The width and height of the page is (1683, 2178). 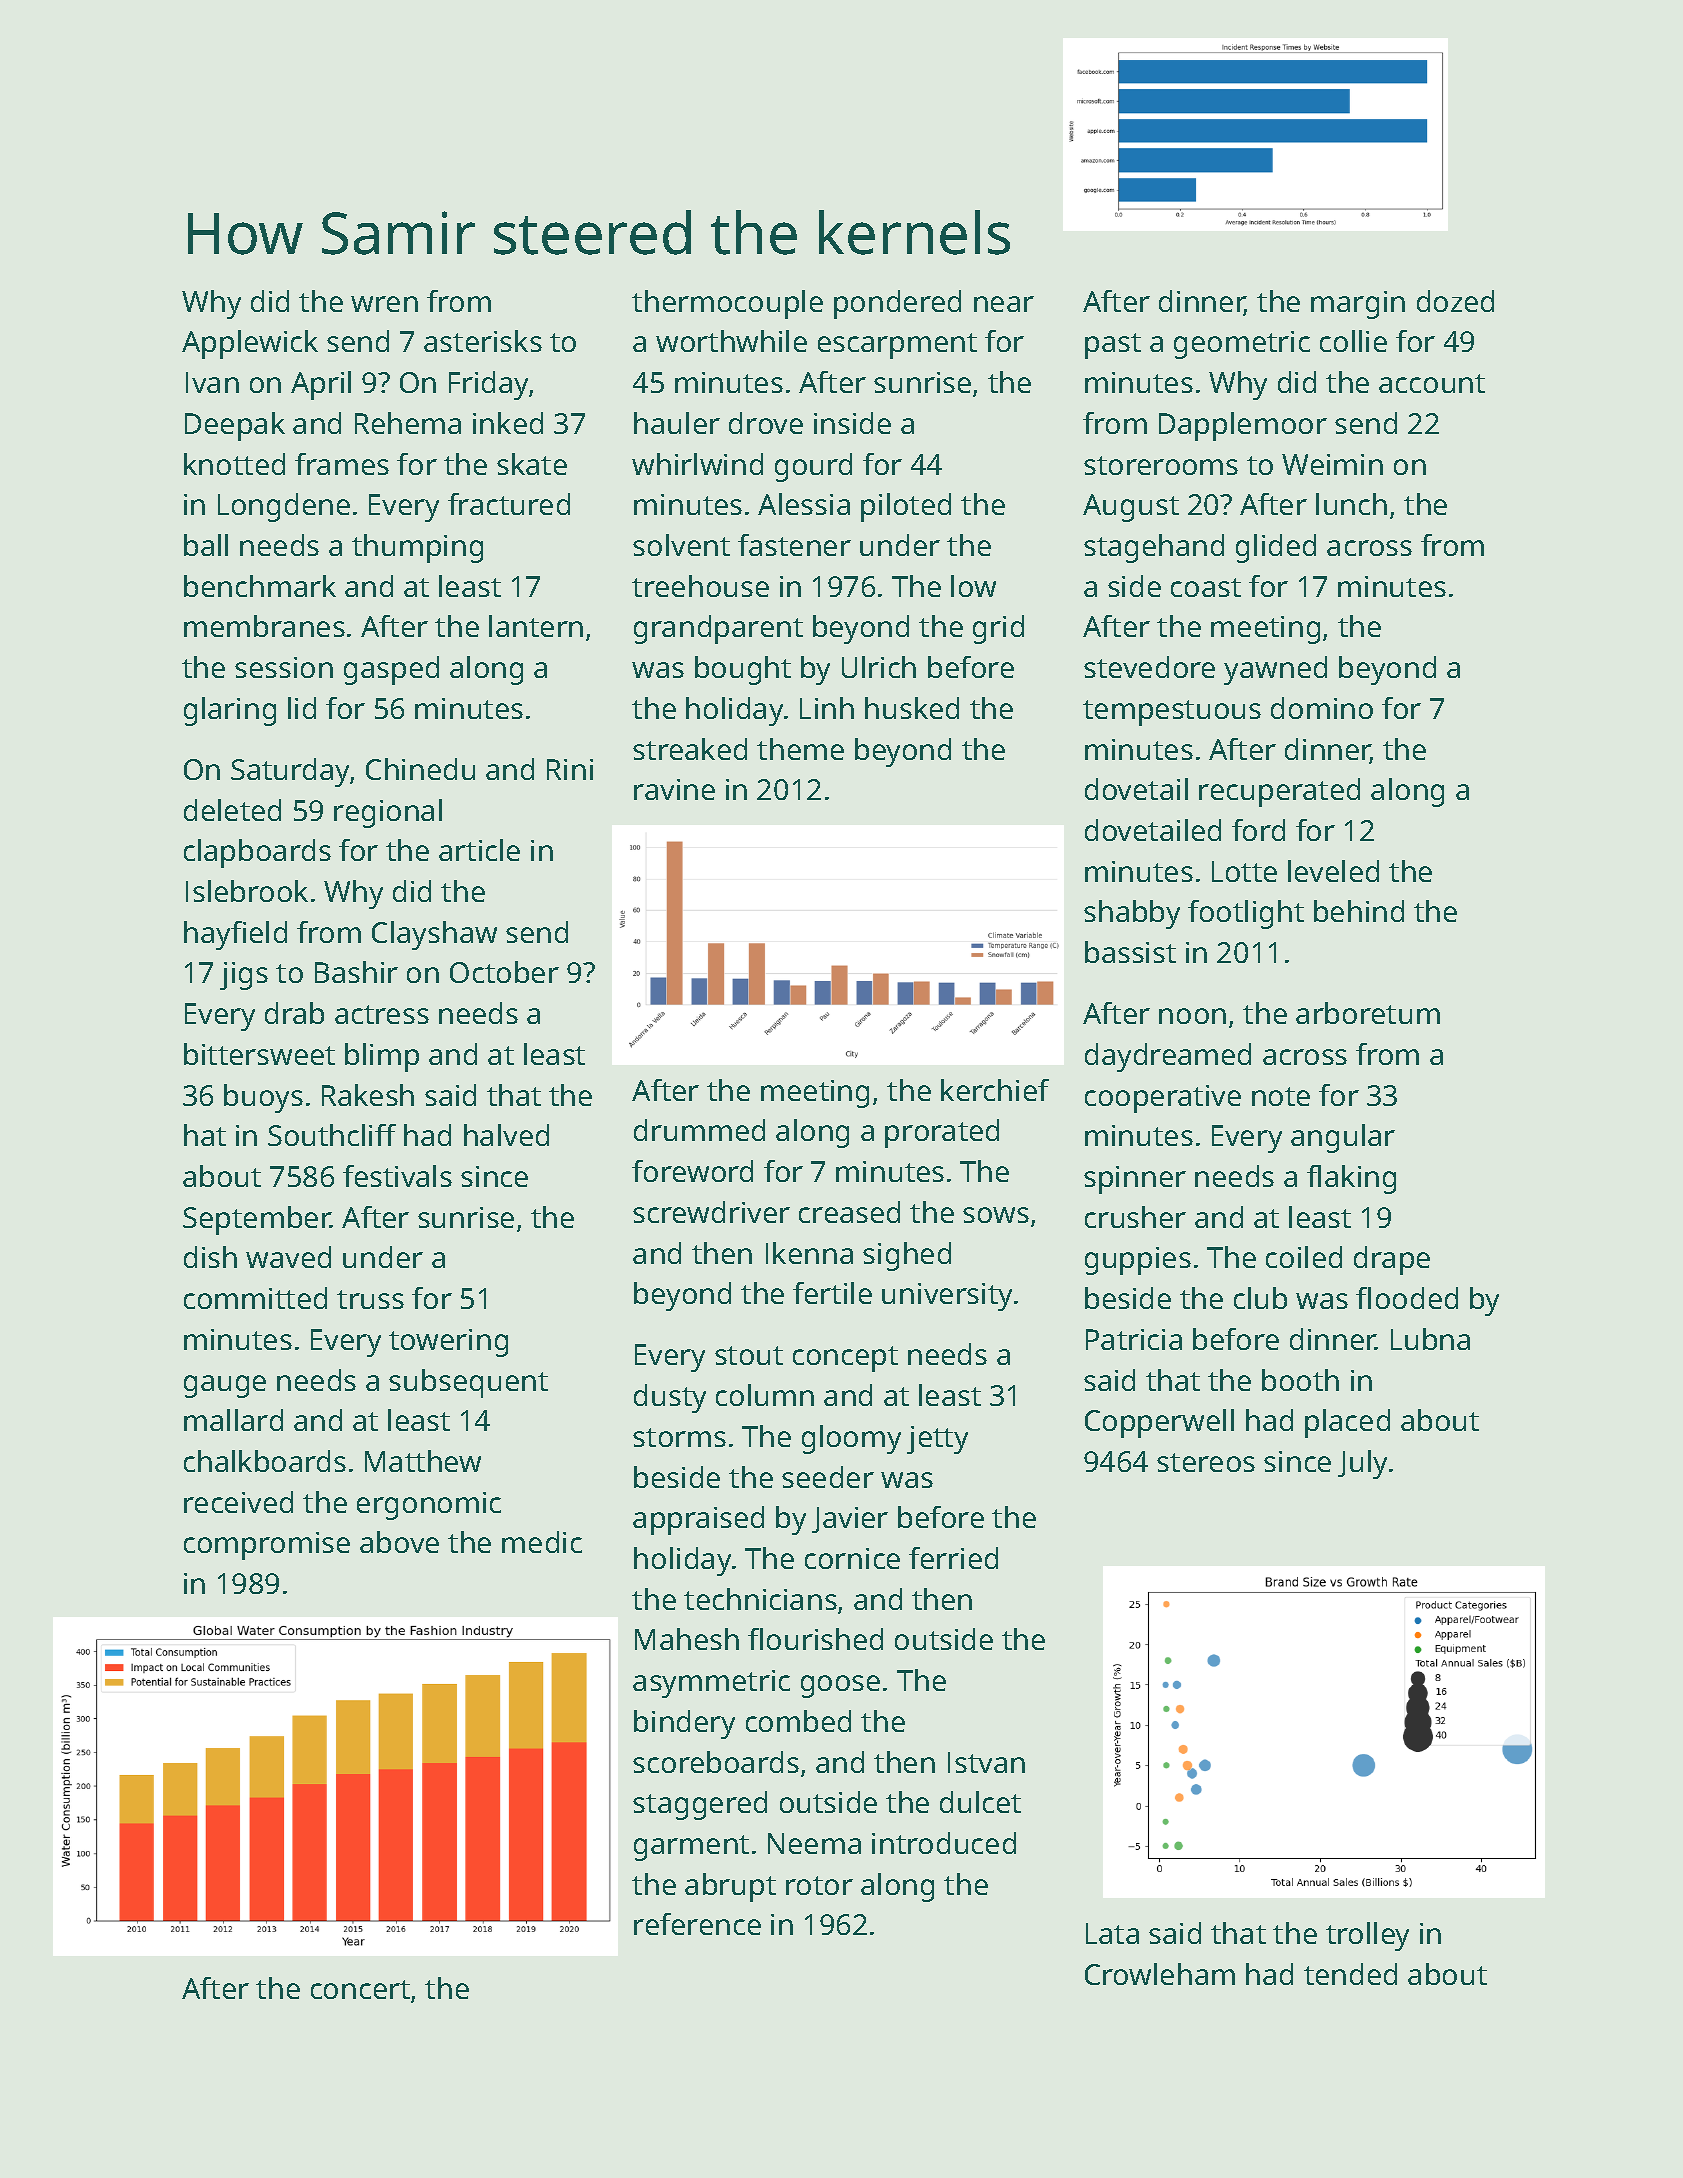 What do you see at coordinates (210, 1257) in the page?
I see `dish` at bounding box center [210, 1257].
